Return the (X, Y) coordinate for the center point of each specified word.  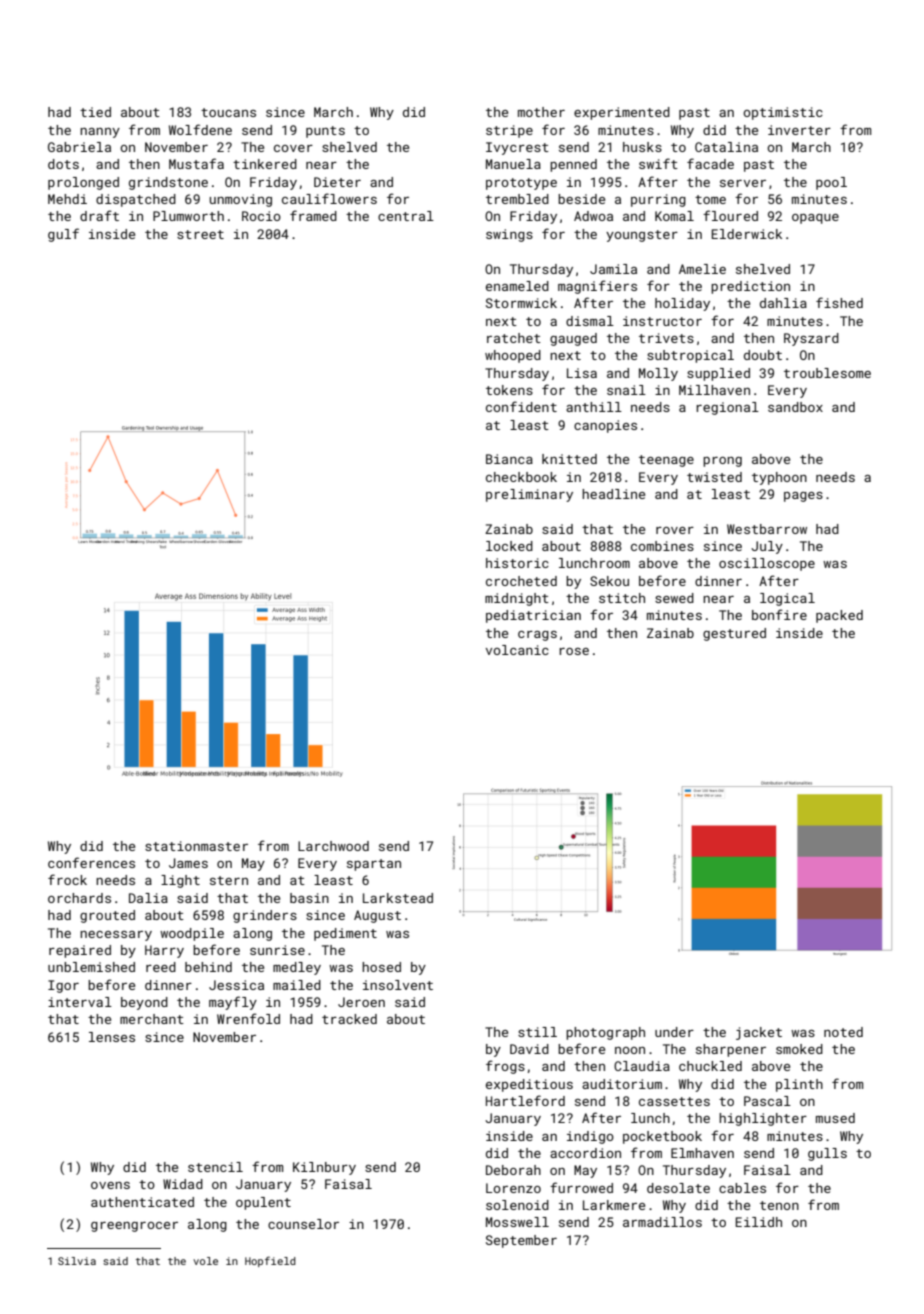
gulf (63, 235)
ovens (110, 1185)
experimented (622, 113)
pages (803, 497)
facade (710, 163)
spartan (374, 865)
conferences (91, 862)
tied (95, 112)
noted (843, 1032)
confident (521, 406)
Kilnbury (324, 1168)
